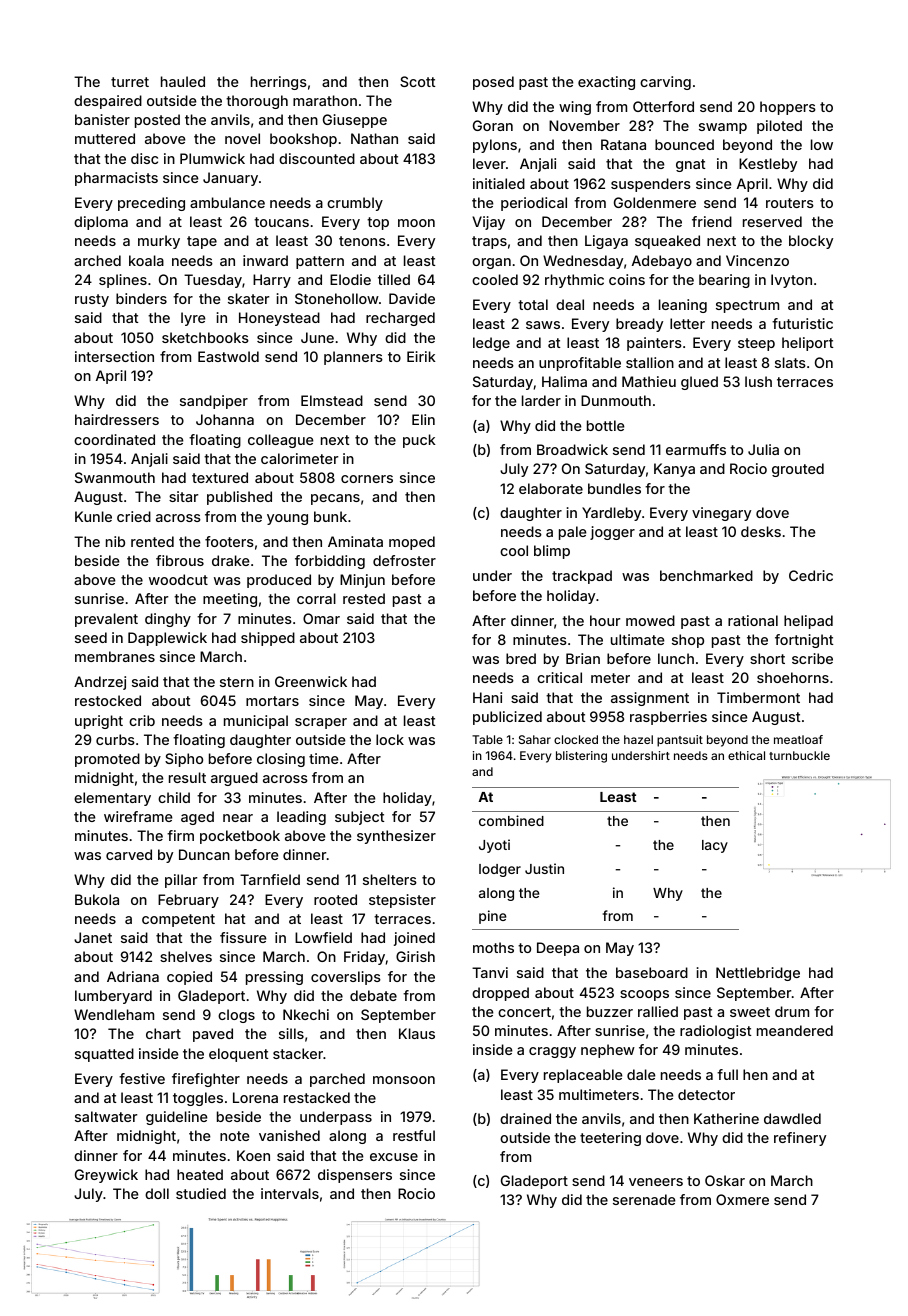  What do you see at coordinates (101, 223) in the image?
I see `diploma` at bounding box center [101, 223].
